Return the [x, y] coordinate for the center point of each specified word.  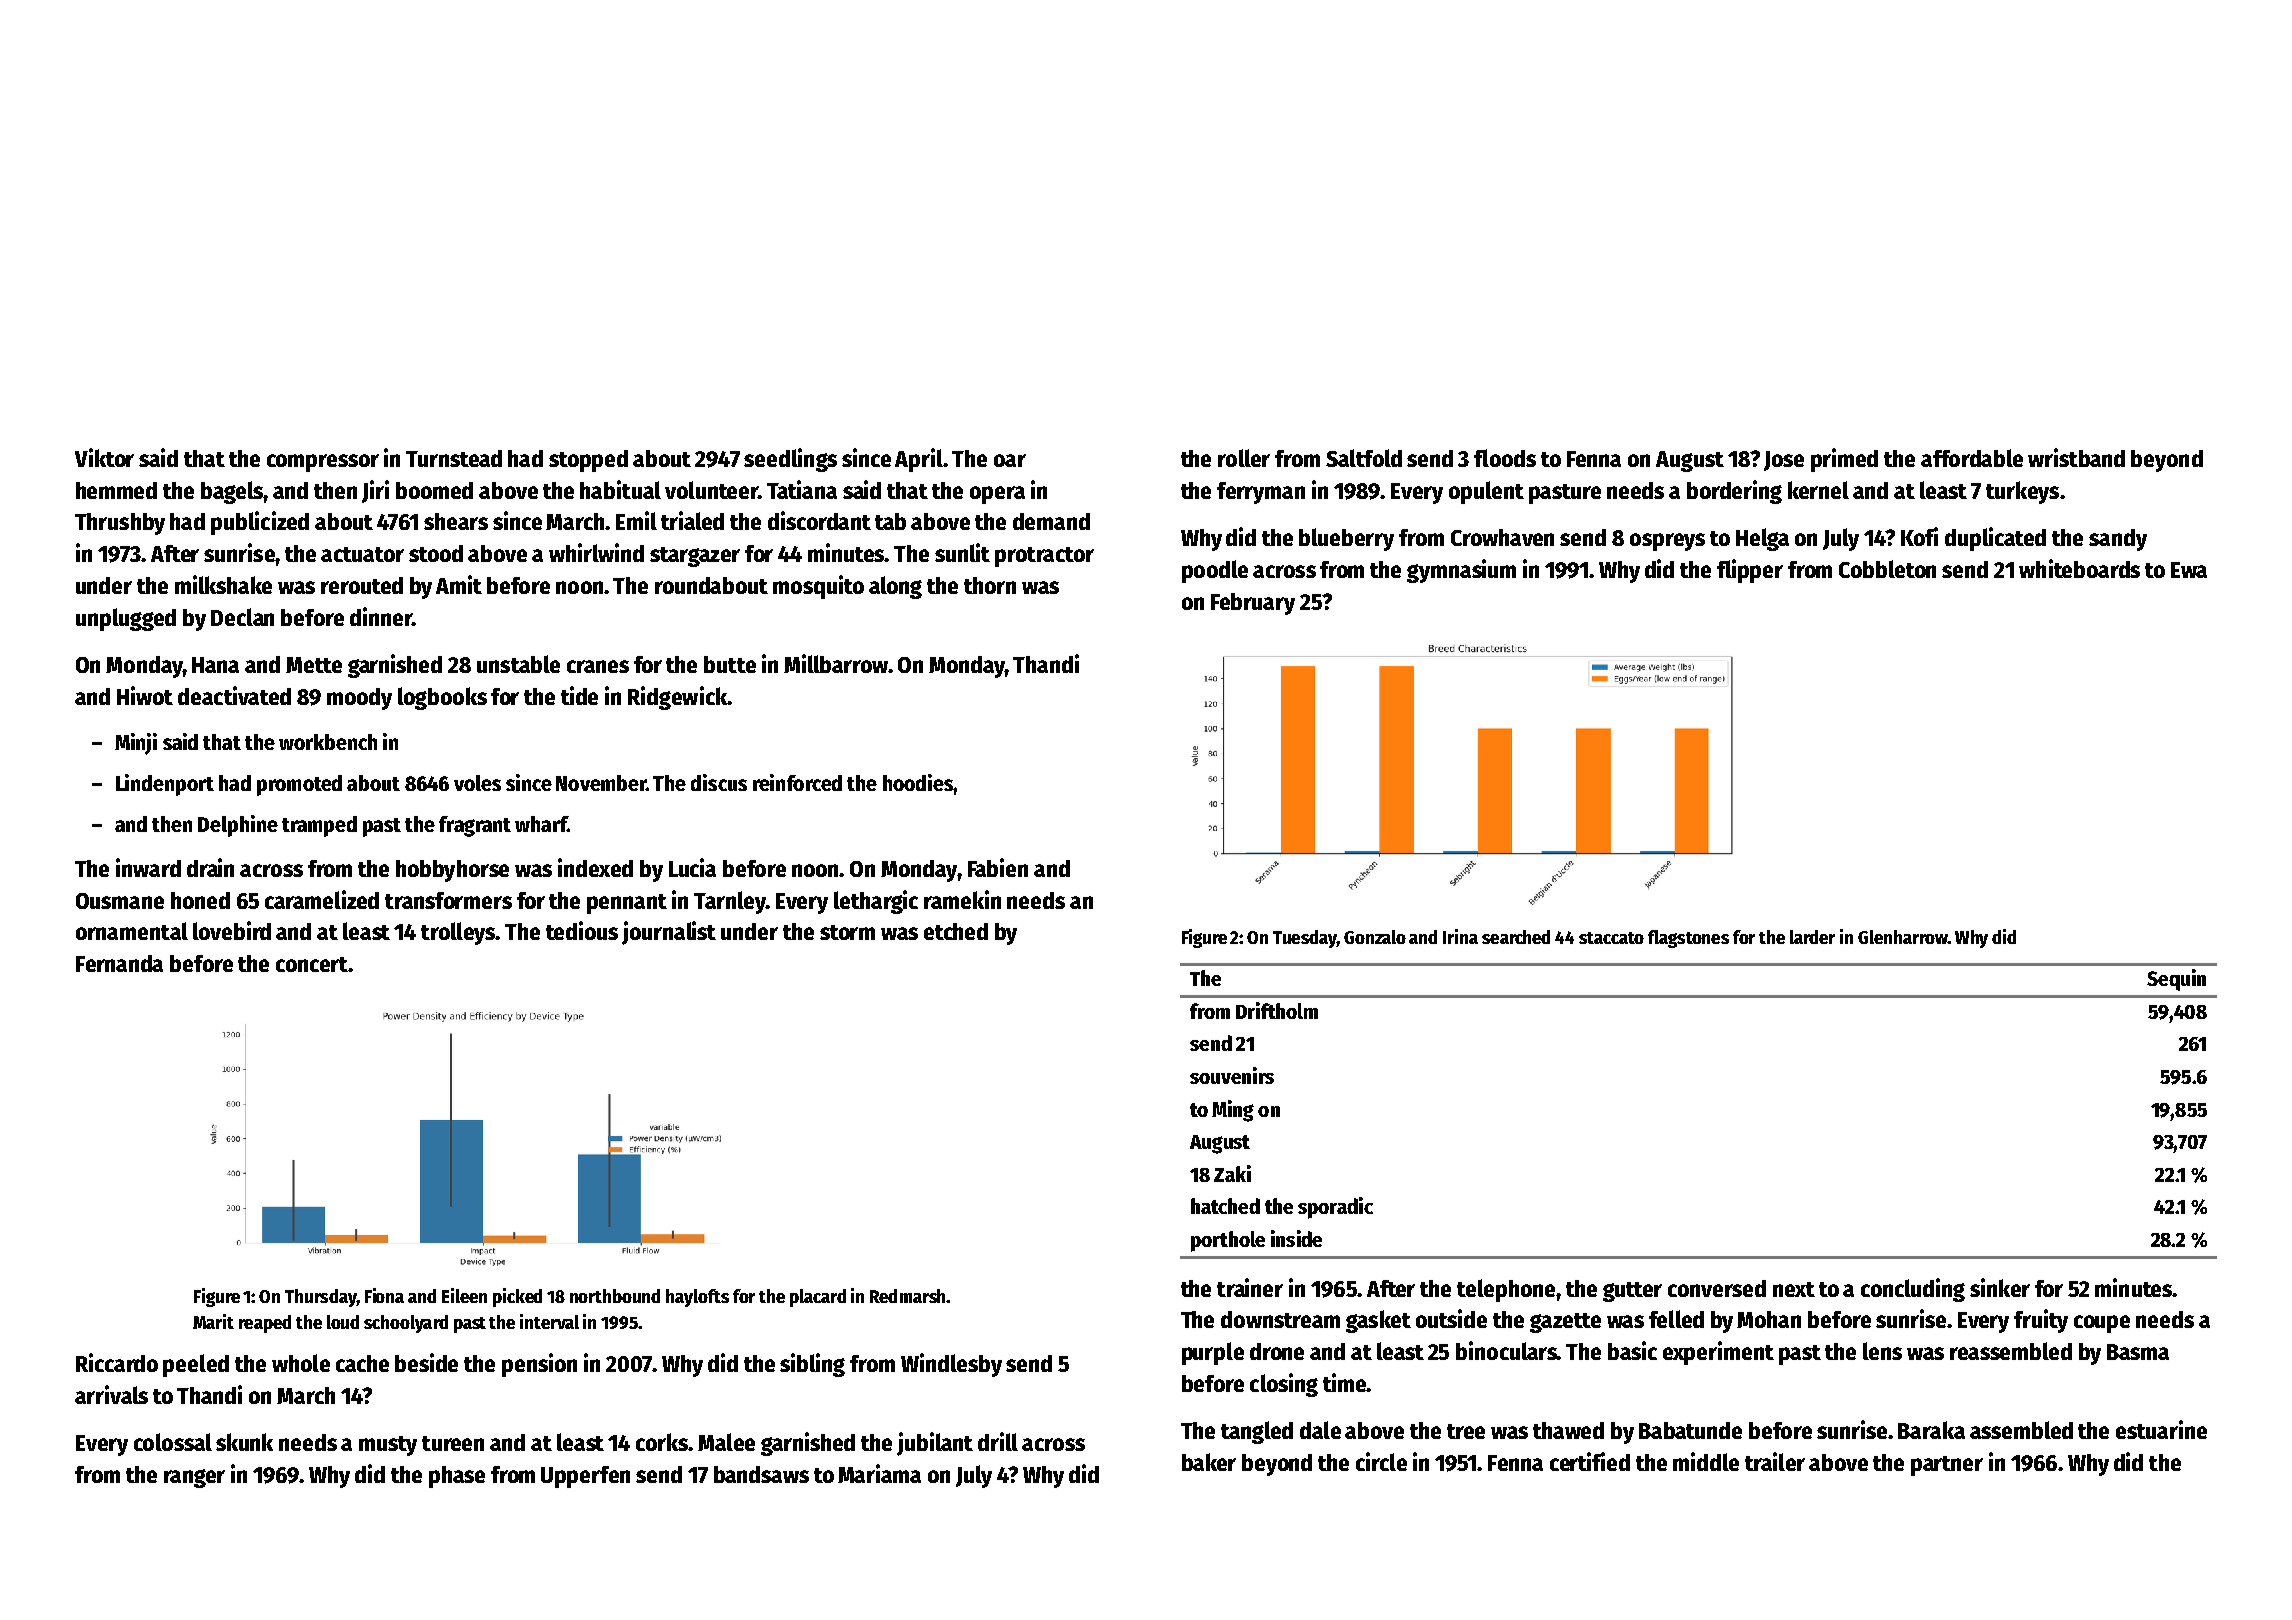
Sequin [2176, 980]
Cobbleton [1887, 569]
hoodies [918, 782]
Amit [459, 584]
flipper [1750, 571]
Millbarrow [836, 663]
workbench [328, 742]
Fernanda [119, 963]
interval [549, 1321]
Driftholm [1277, 1010]
